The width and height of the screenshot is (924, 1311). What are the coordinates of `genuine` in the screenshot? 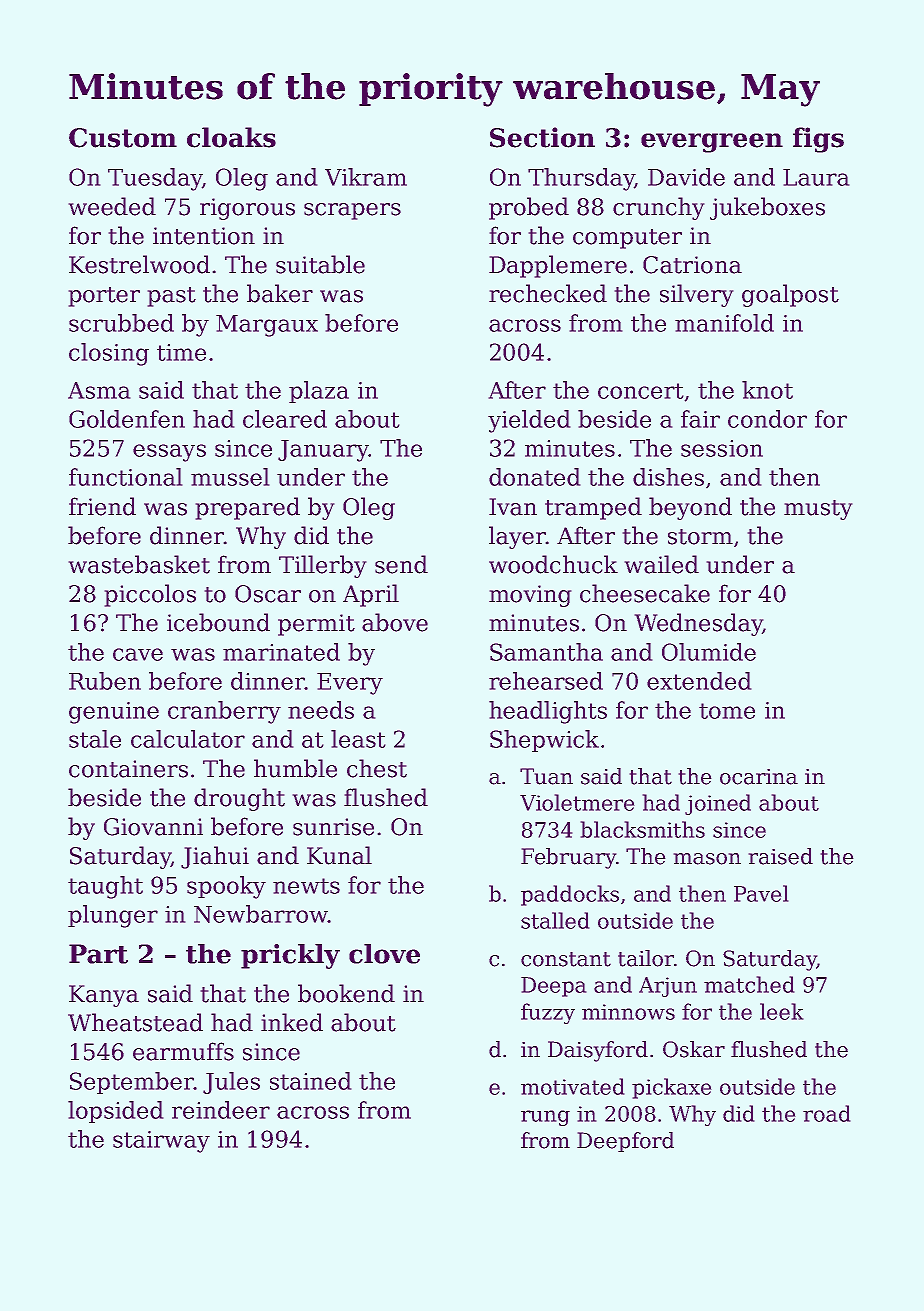 It's located at (114, 713).
